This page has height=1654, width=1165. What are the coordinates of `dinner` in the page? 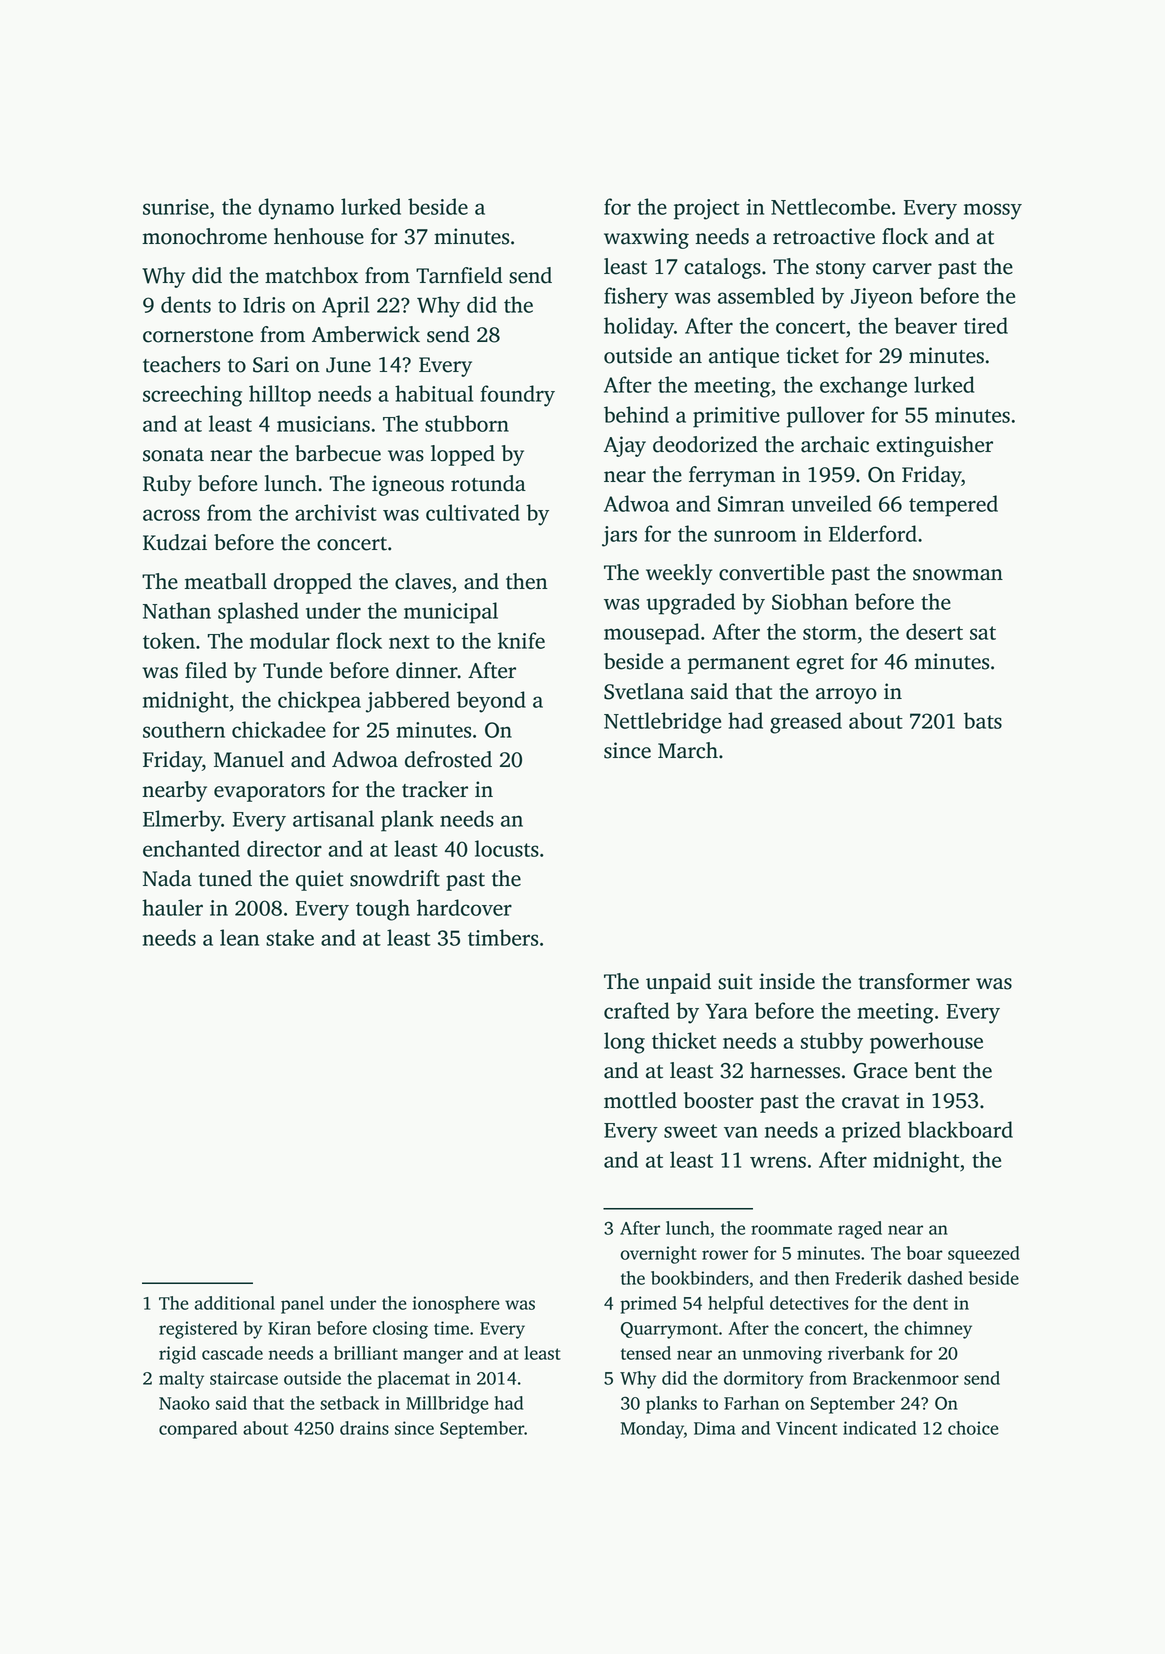 It's located at (427, 670).
